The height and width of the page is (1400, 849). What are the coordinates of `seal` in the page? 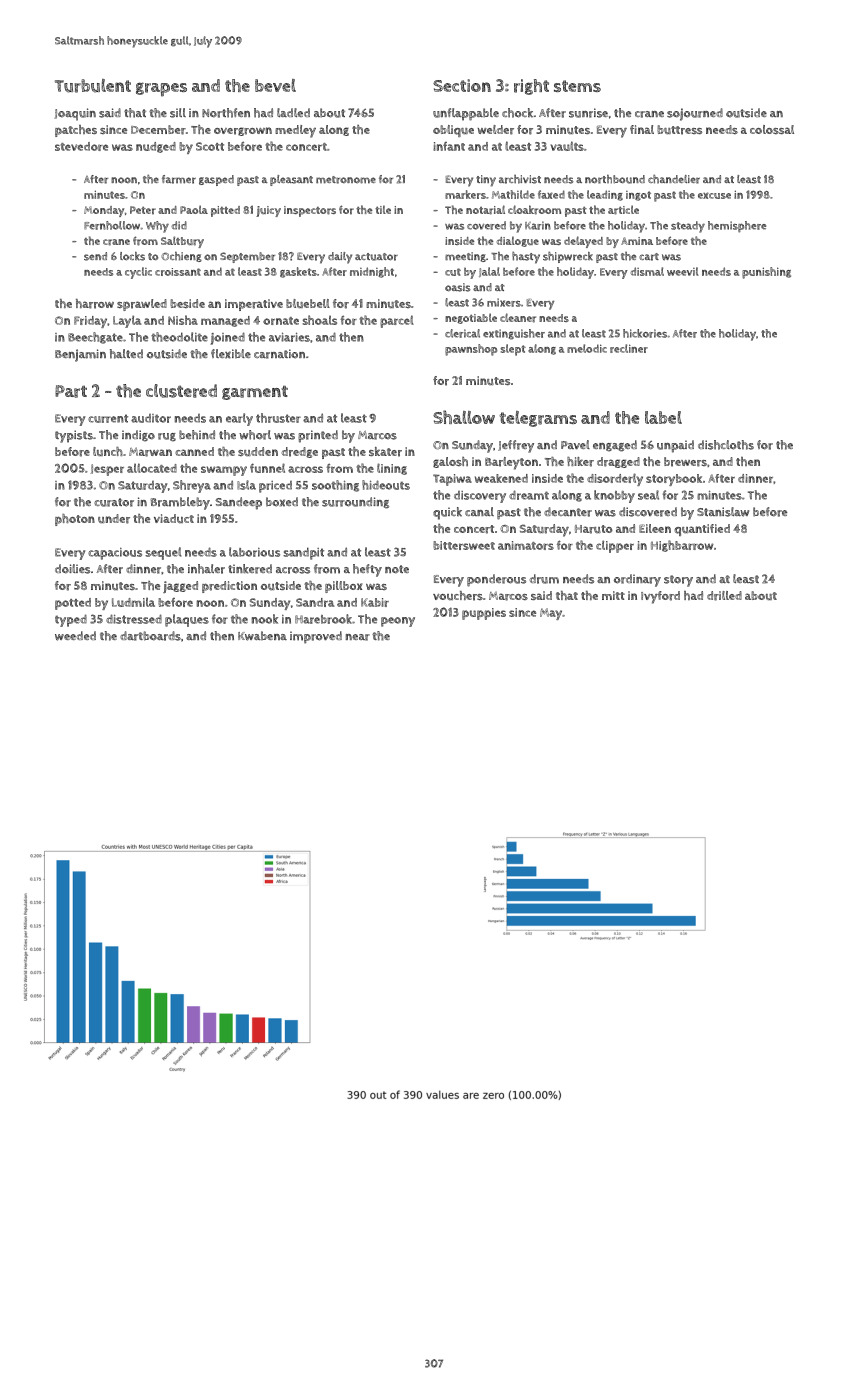 It's located at (648, 495).
